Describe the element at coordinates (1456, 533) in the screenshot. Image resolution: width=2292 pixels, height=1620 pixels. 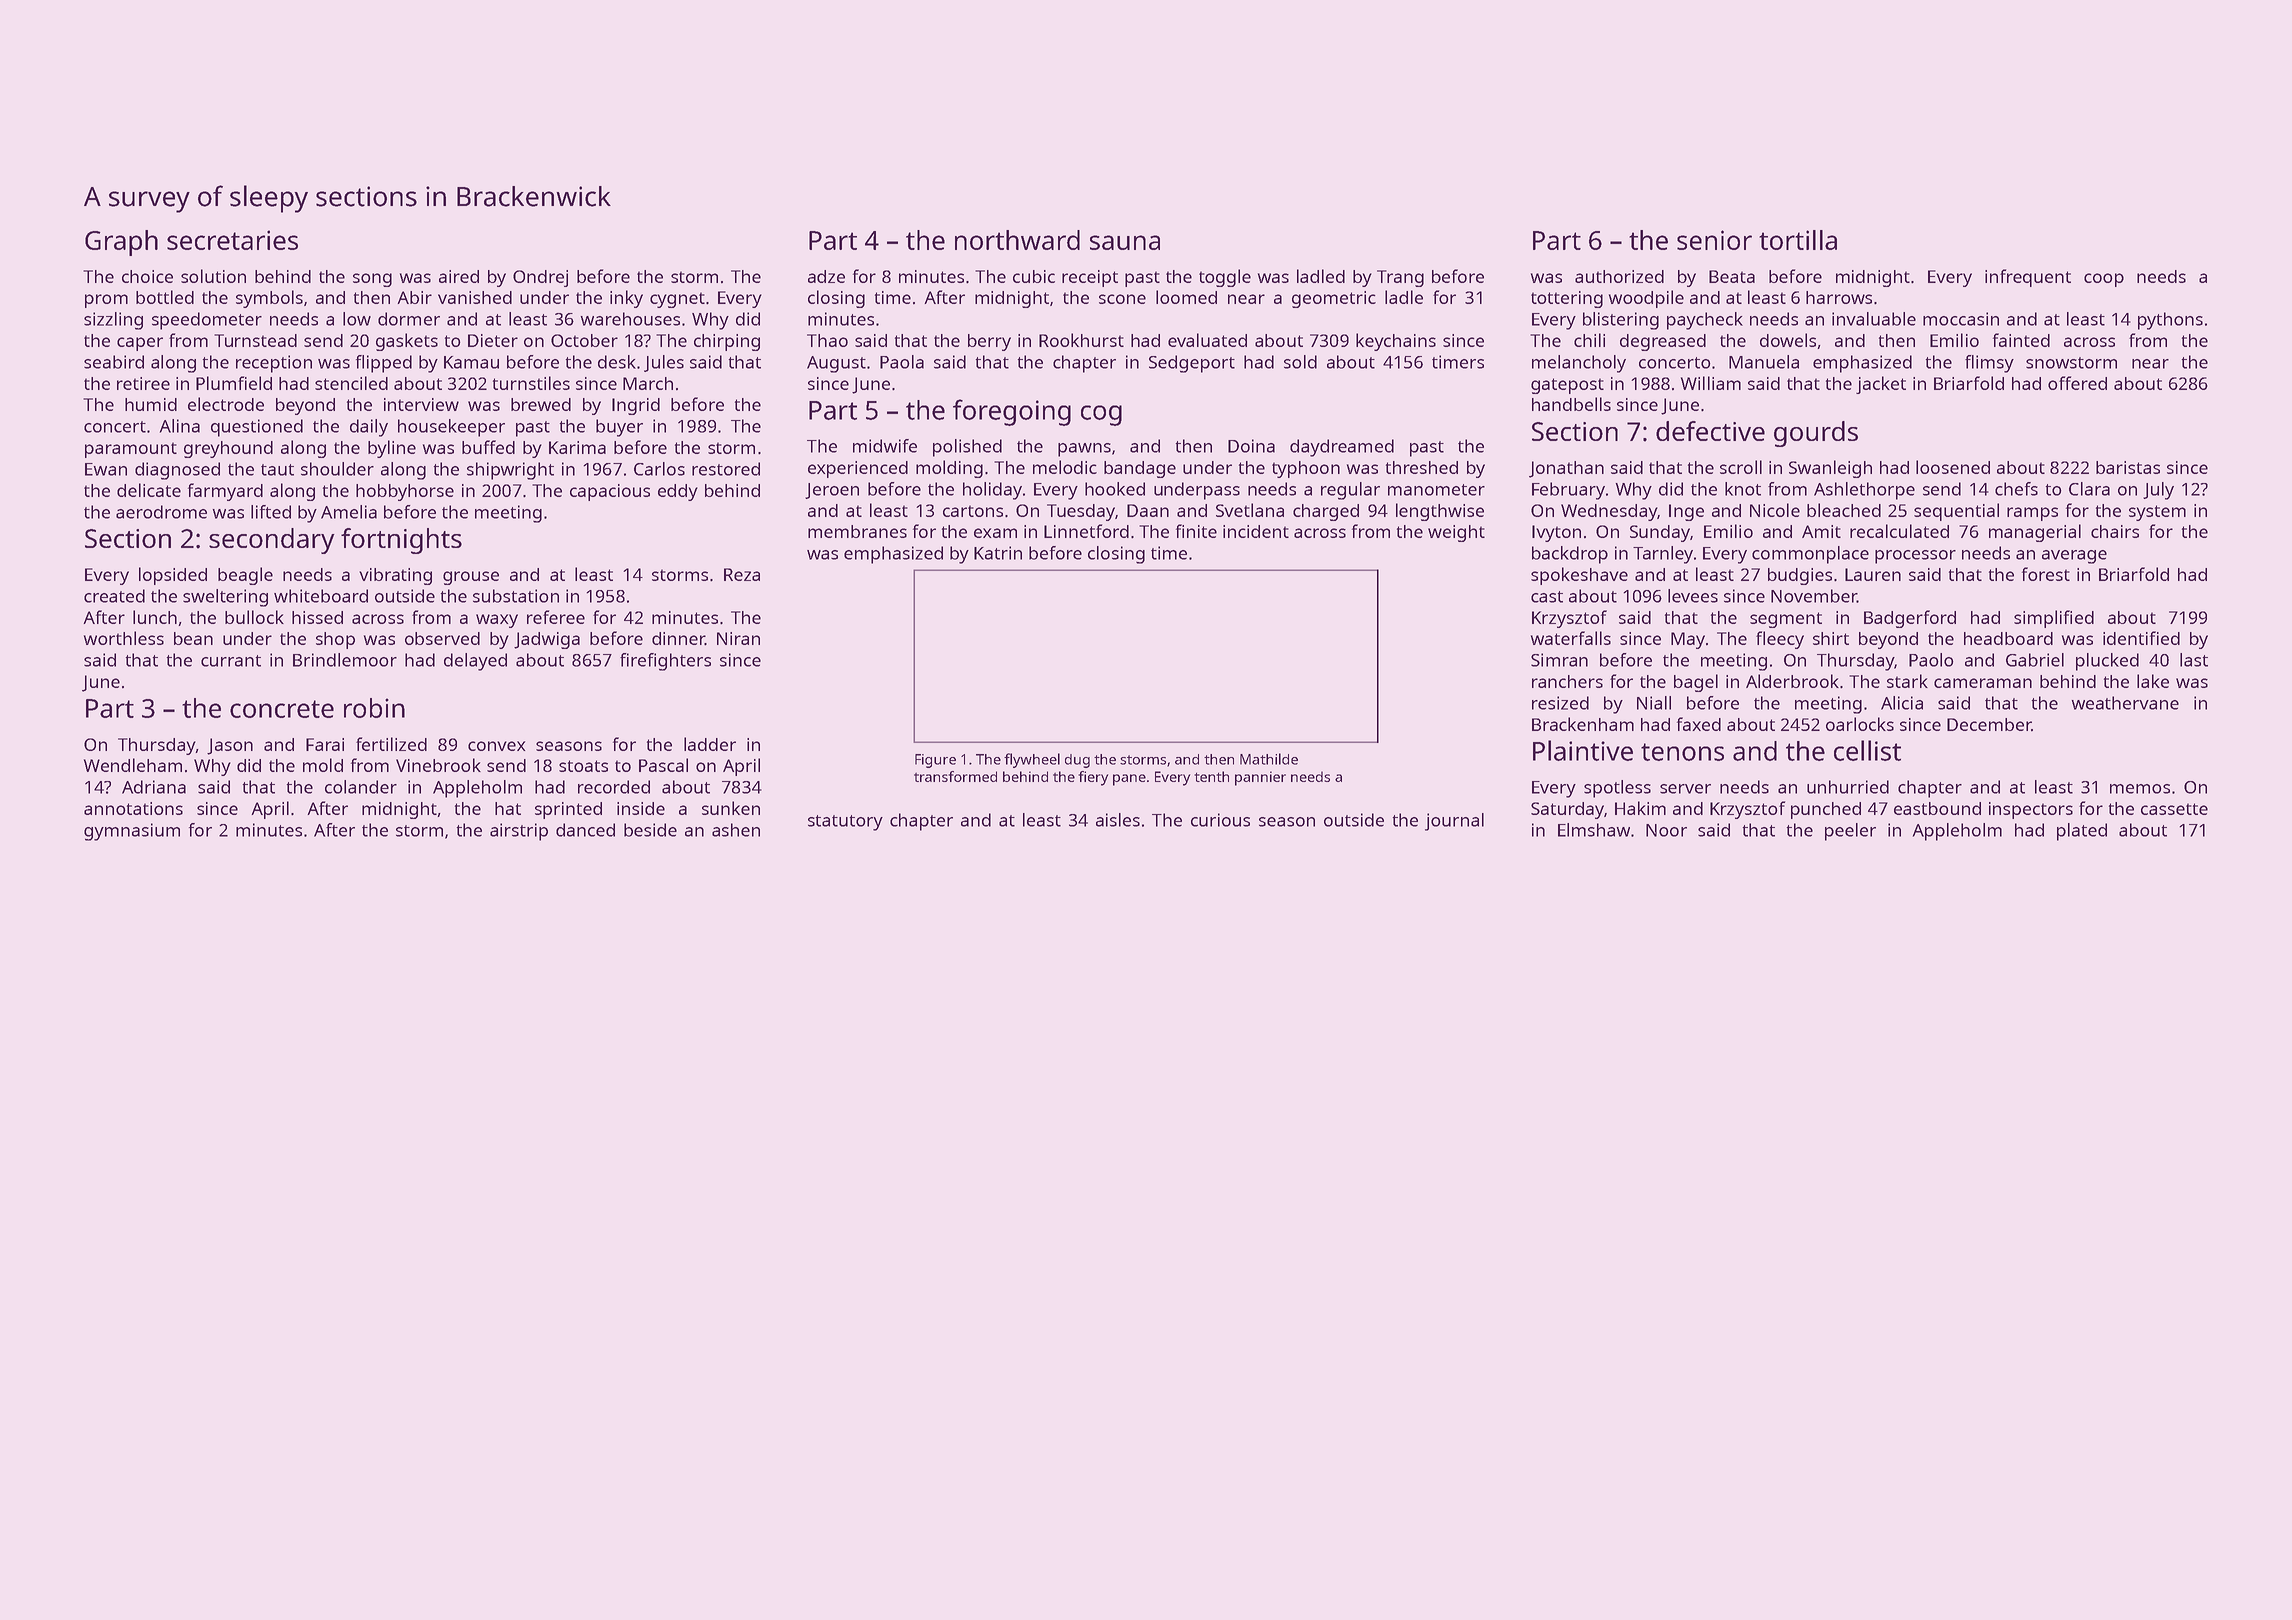
I see `weight` at that location.
